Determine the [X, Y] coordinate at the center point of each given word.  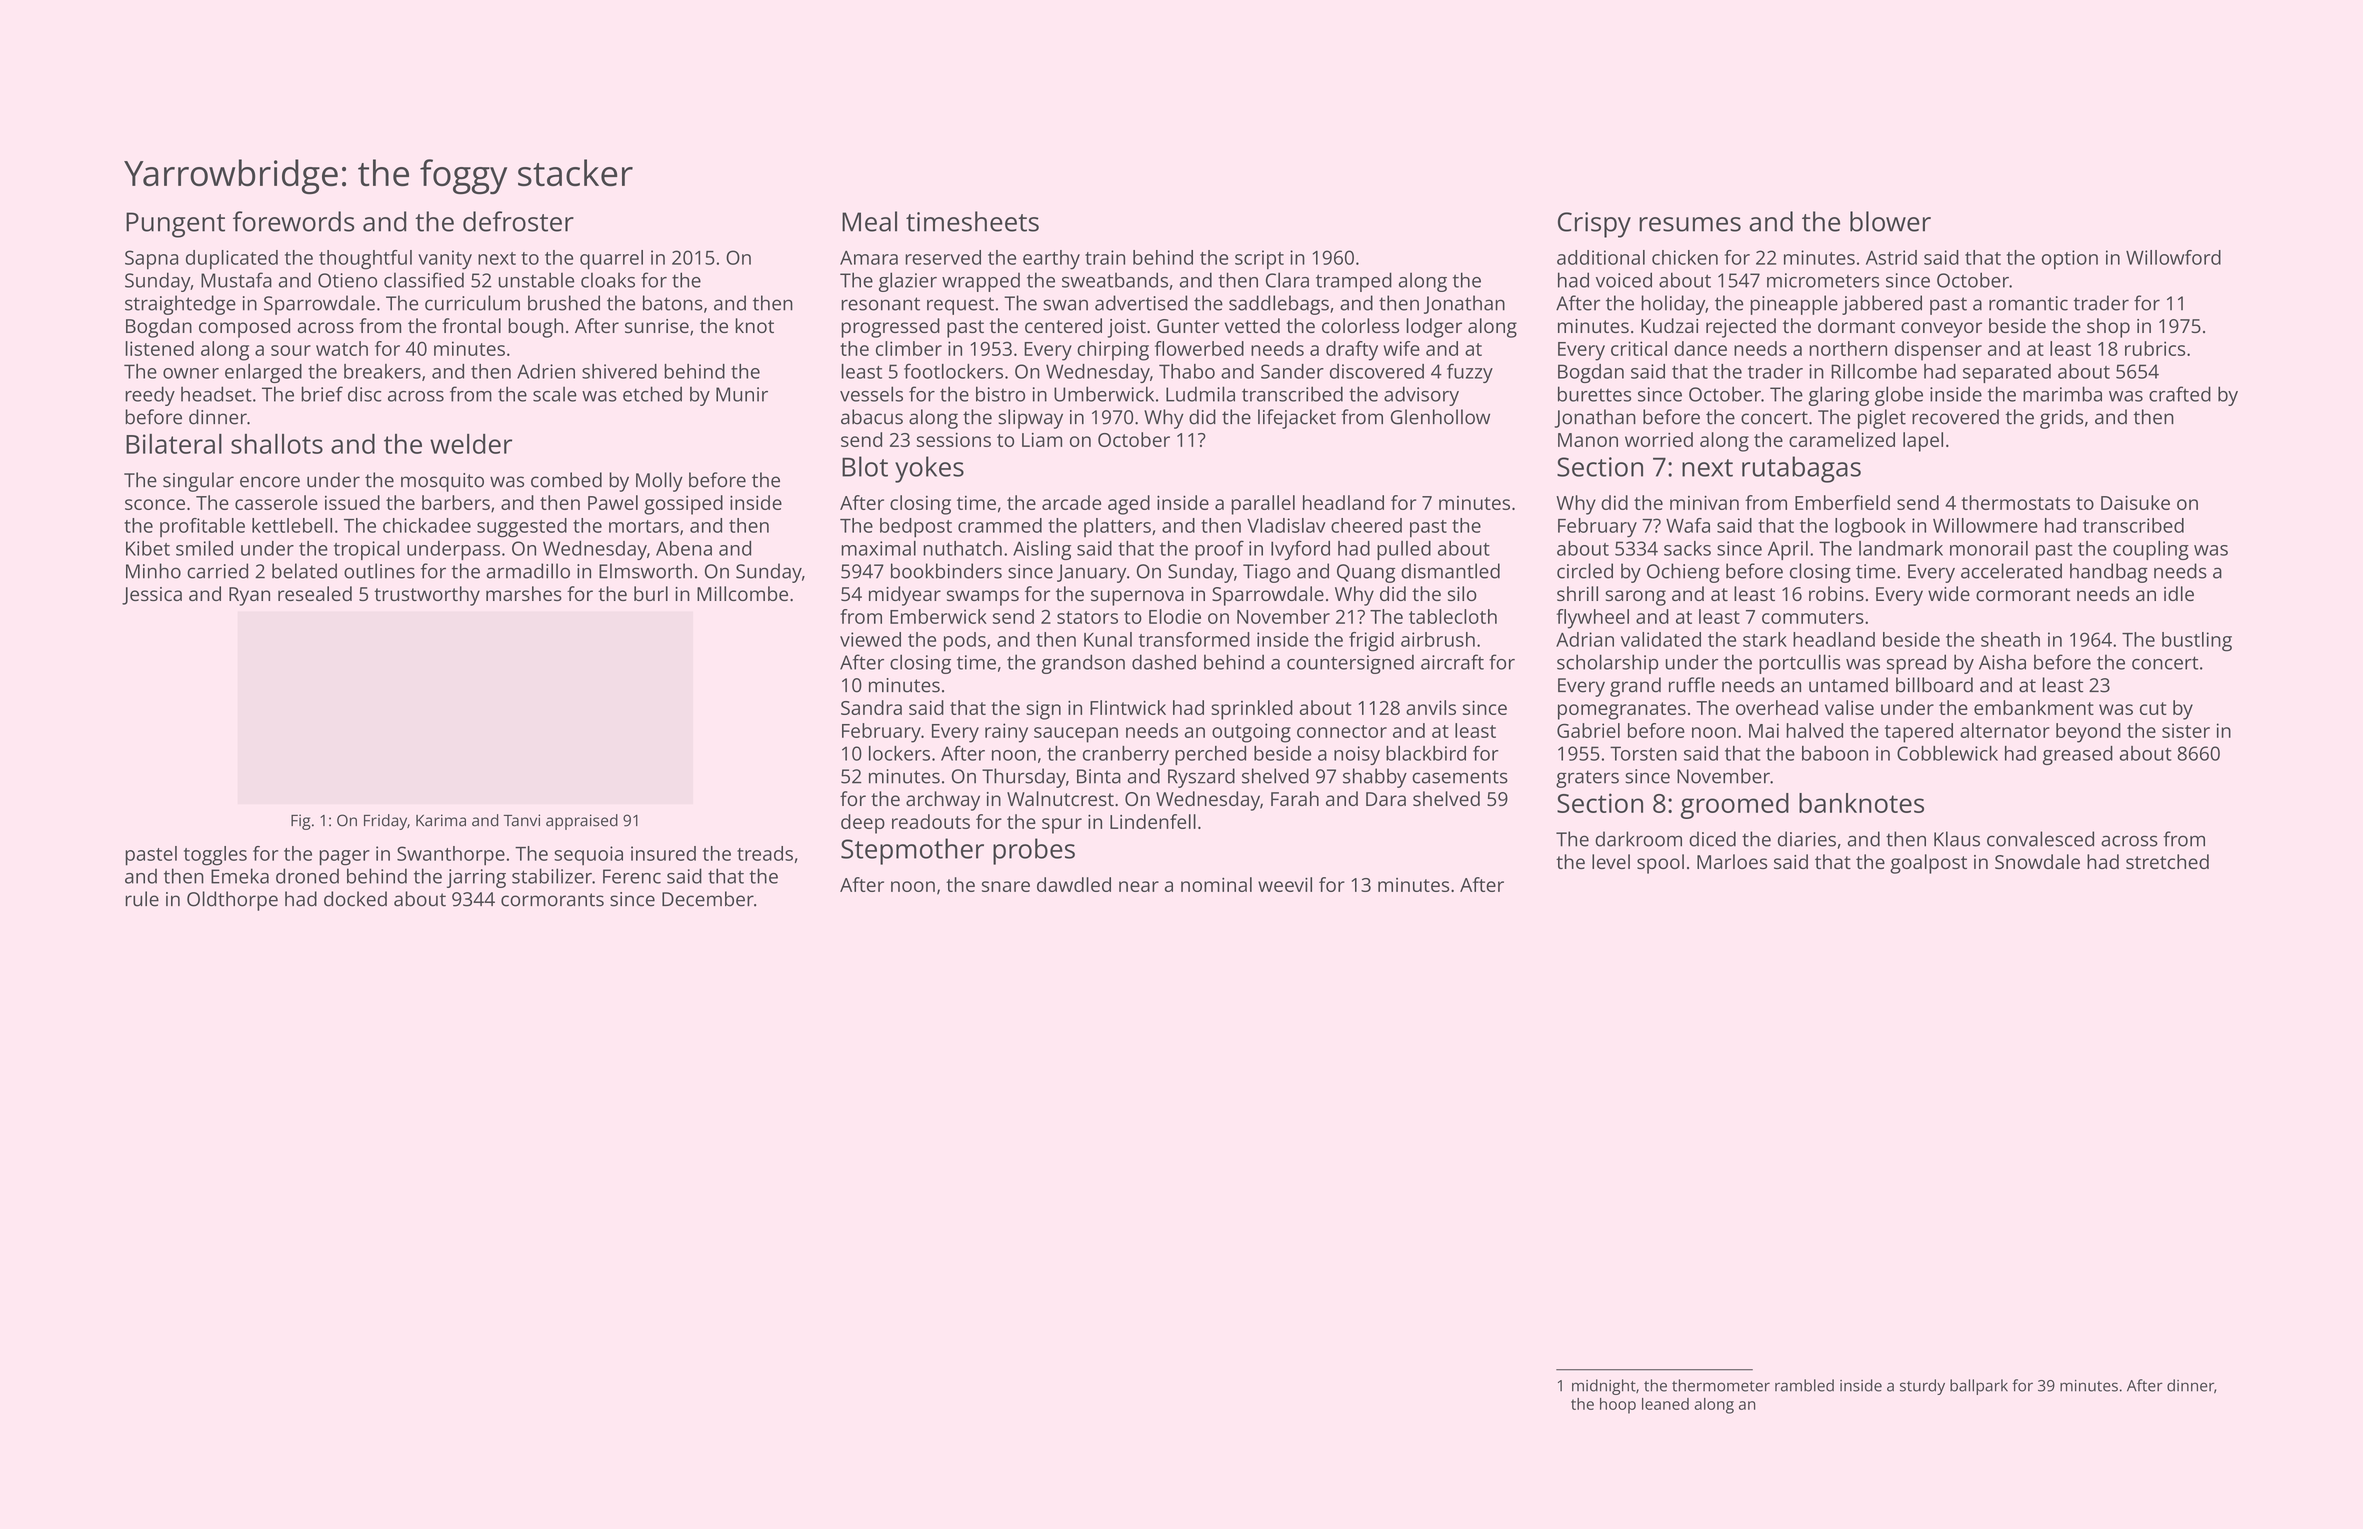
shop [2108, 328]
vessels [871, 394]
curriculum [472, 303]
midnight [1604, 1387]
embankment [2034, 707]
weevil [1285, 884]
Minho [153, 571]
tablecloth [1453, 616]
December [708, 899]
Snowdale [2037, 861]
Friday [385, 822]
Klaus [1957, 839]
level [1611, 861]
